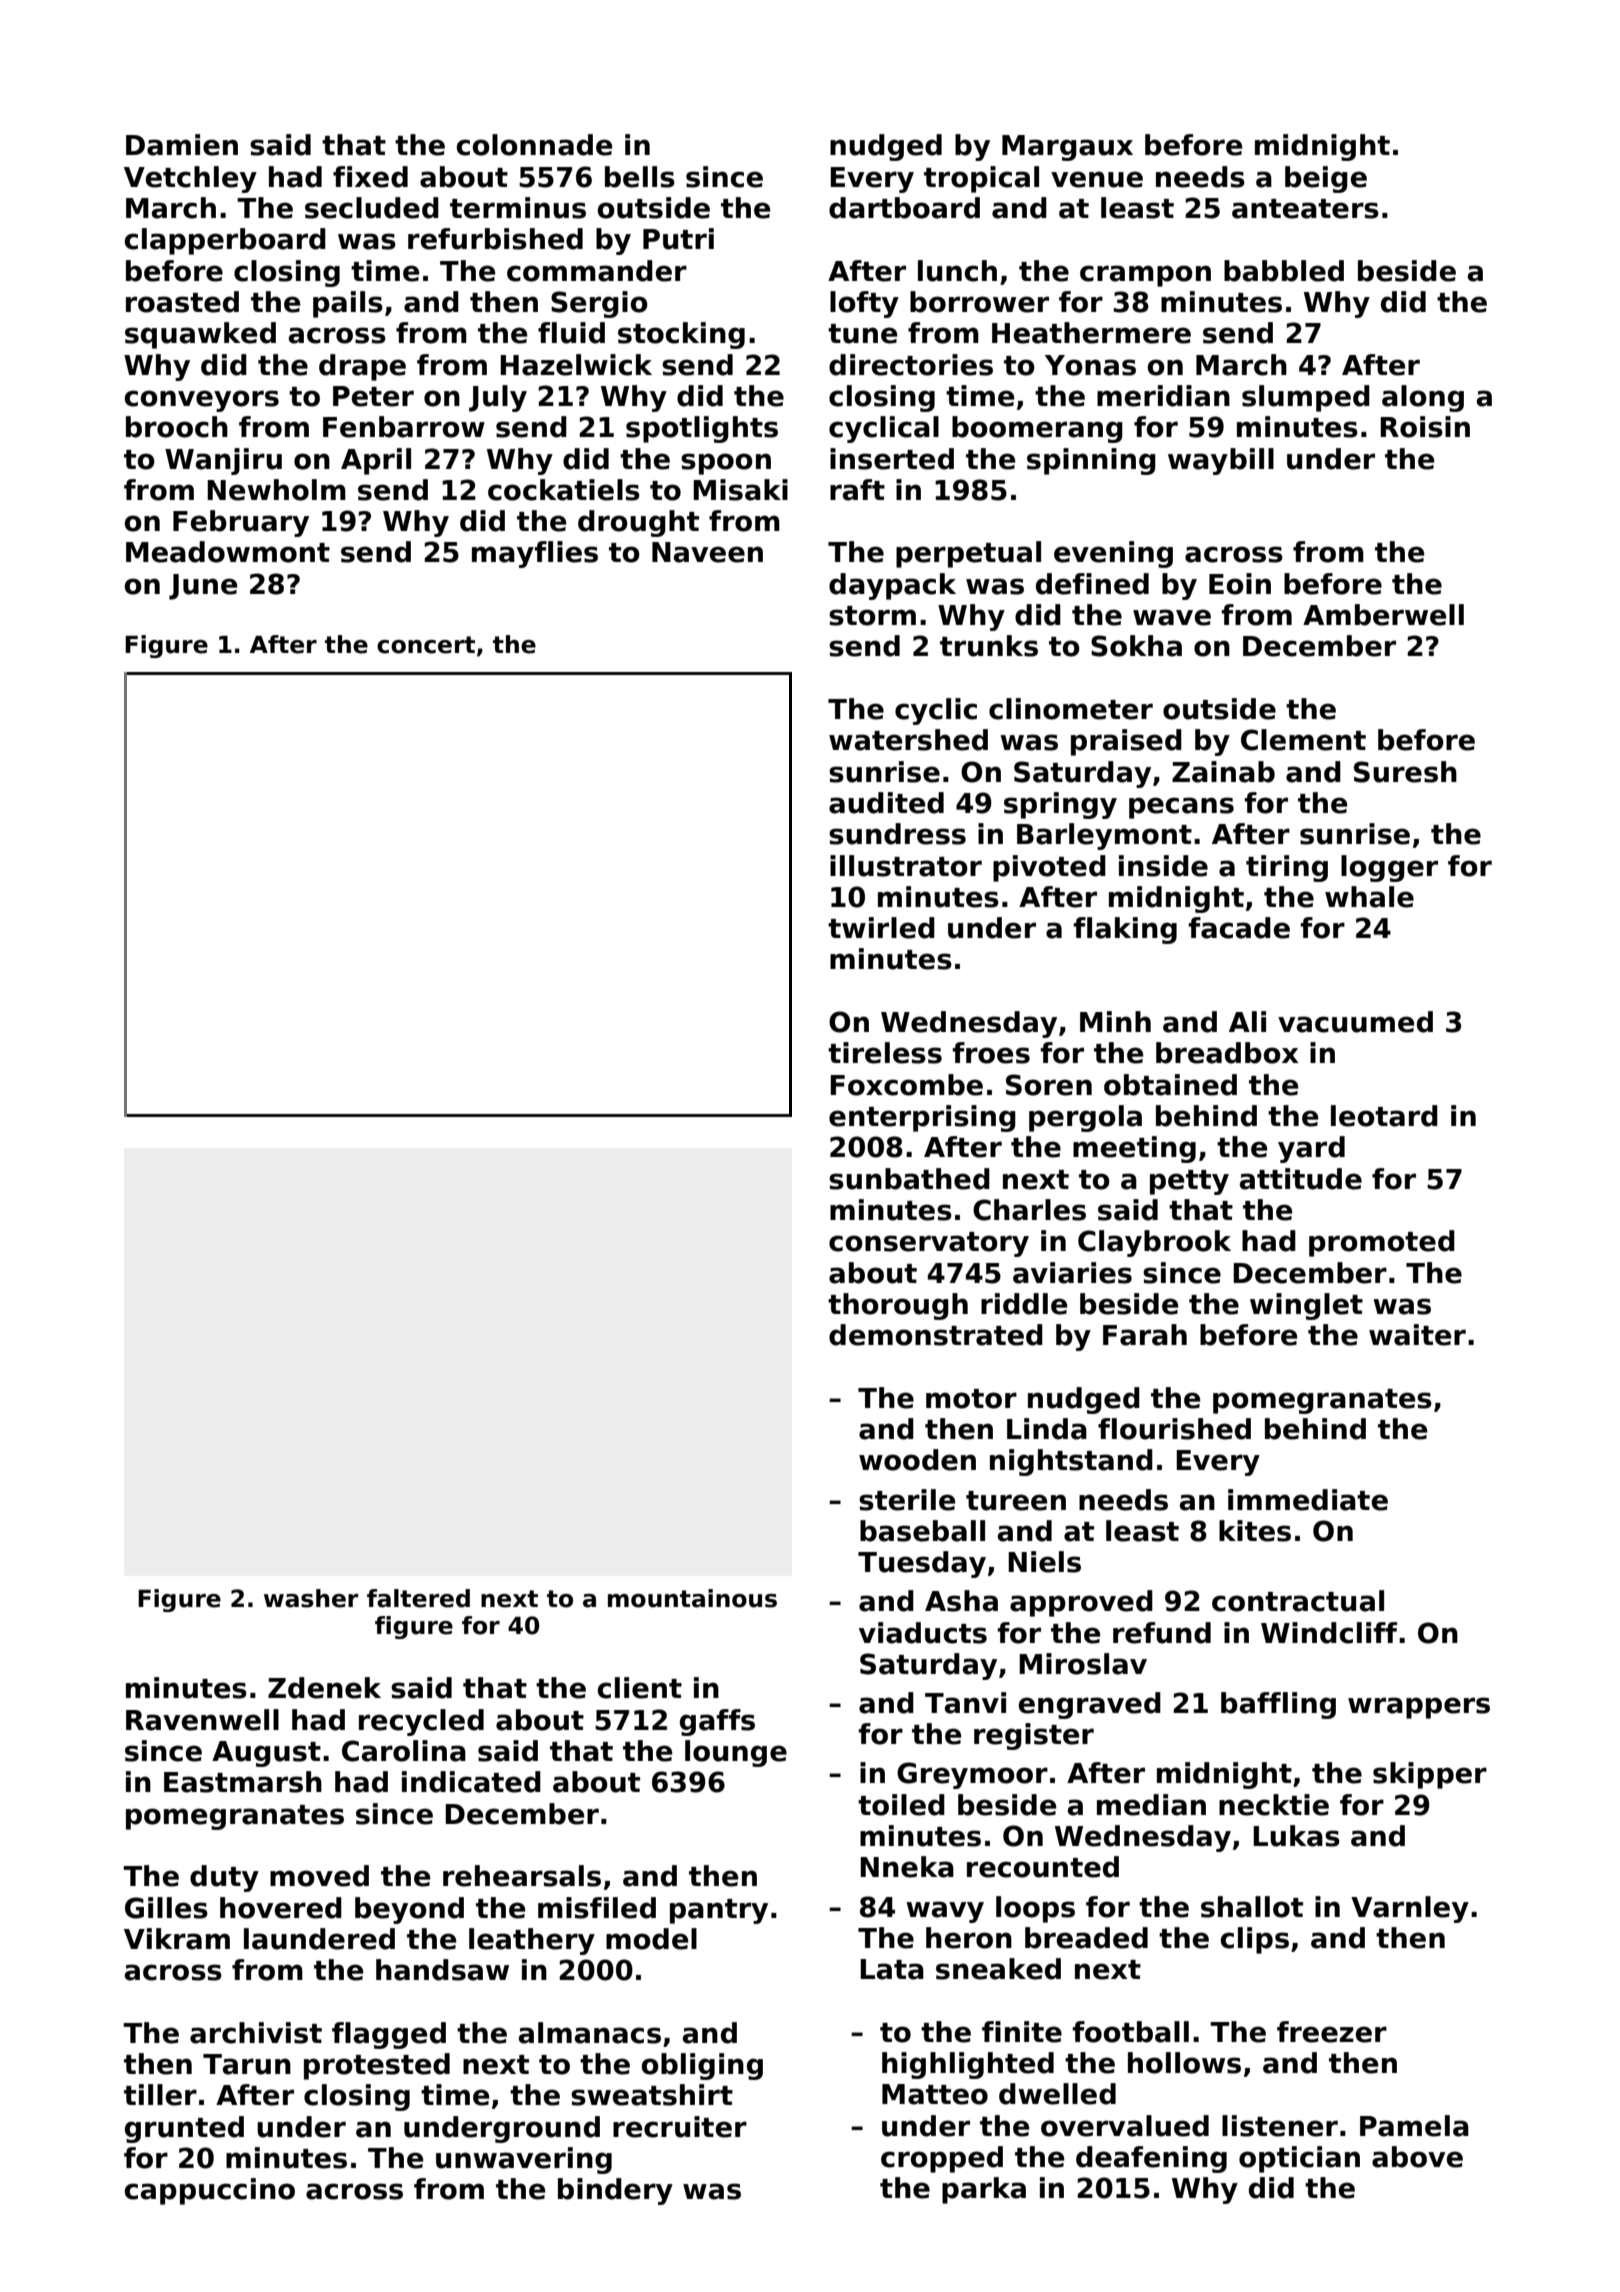 Image resolution: width=1620 pixels, height=2292 pixels. What do you see at coordinates (981, 179) in the screenshot?
I see `tropical` at bounding box center [981, 179].
